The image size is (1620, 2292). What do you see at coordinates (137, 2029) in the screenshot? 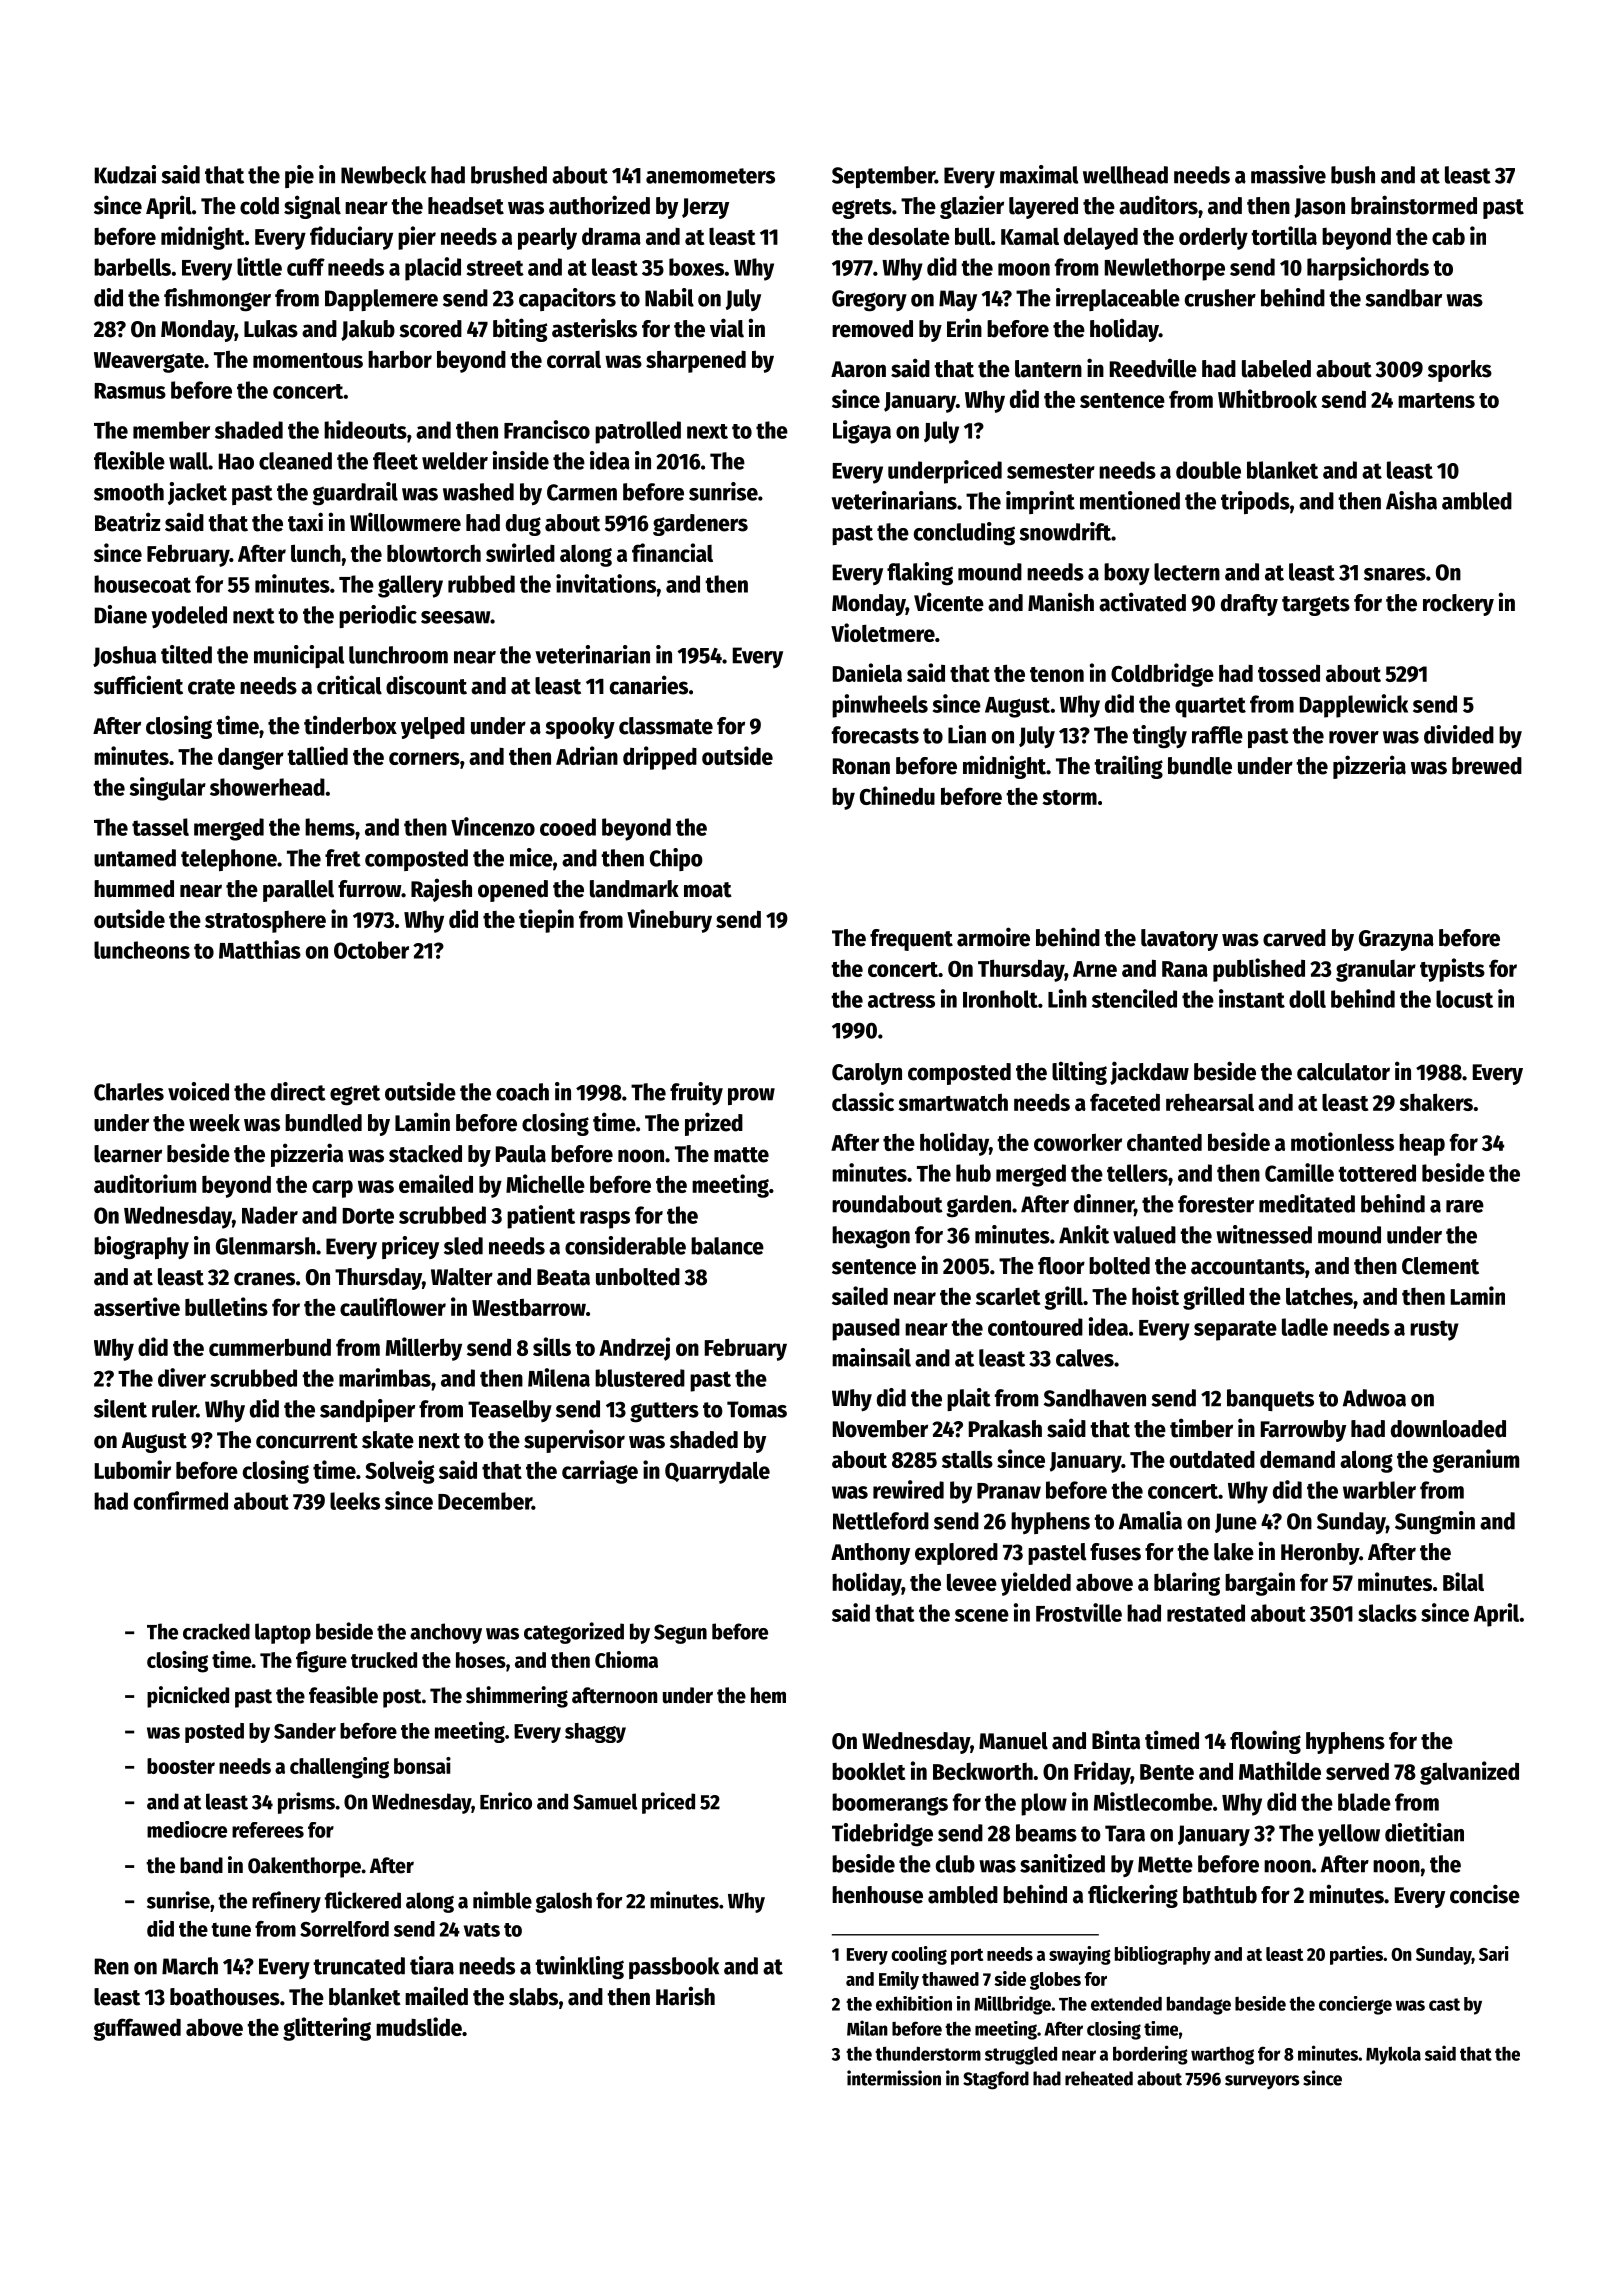
I see `guffawed` at bounding box center [137, 2029].
